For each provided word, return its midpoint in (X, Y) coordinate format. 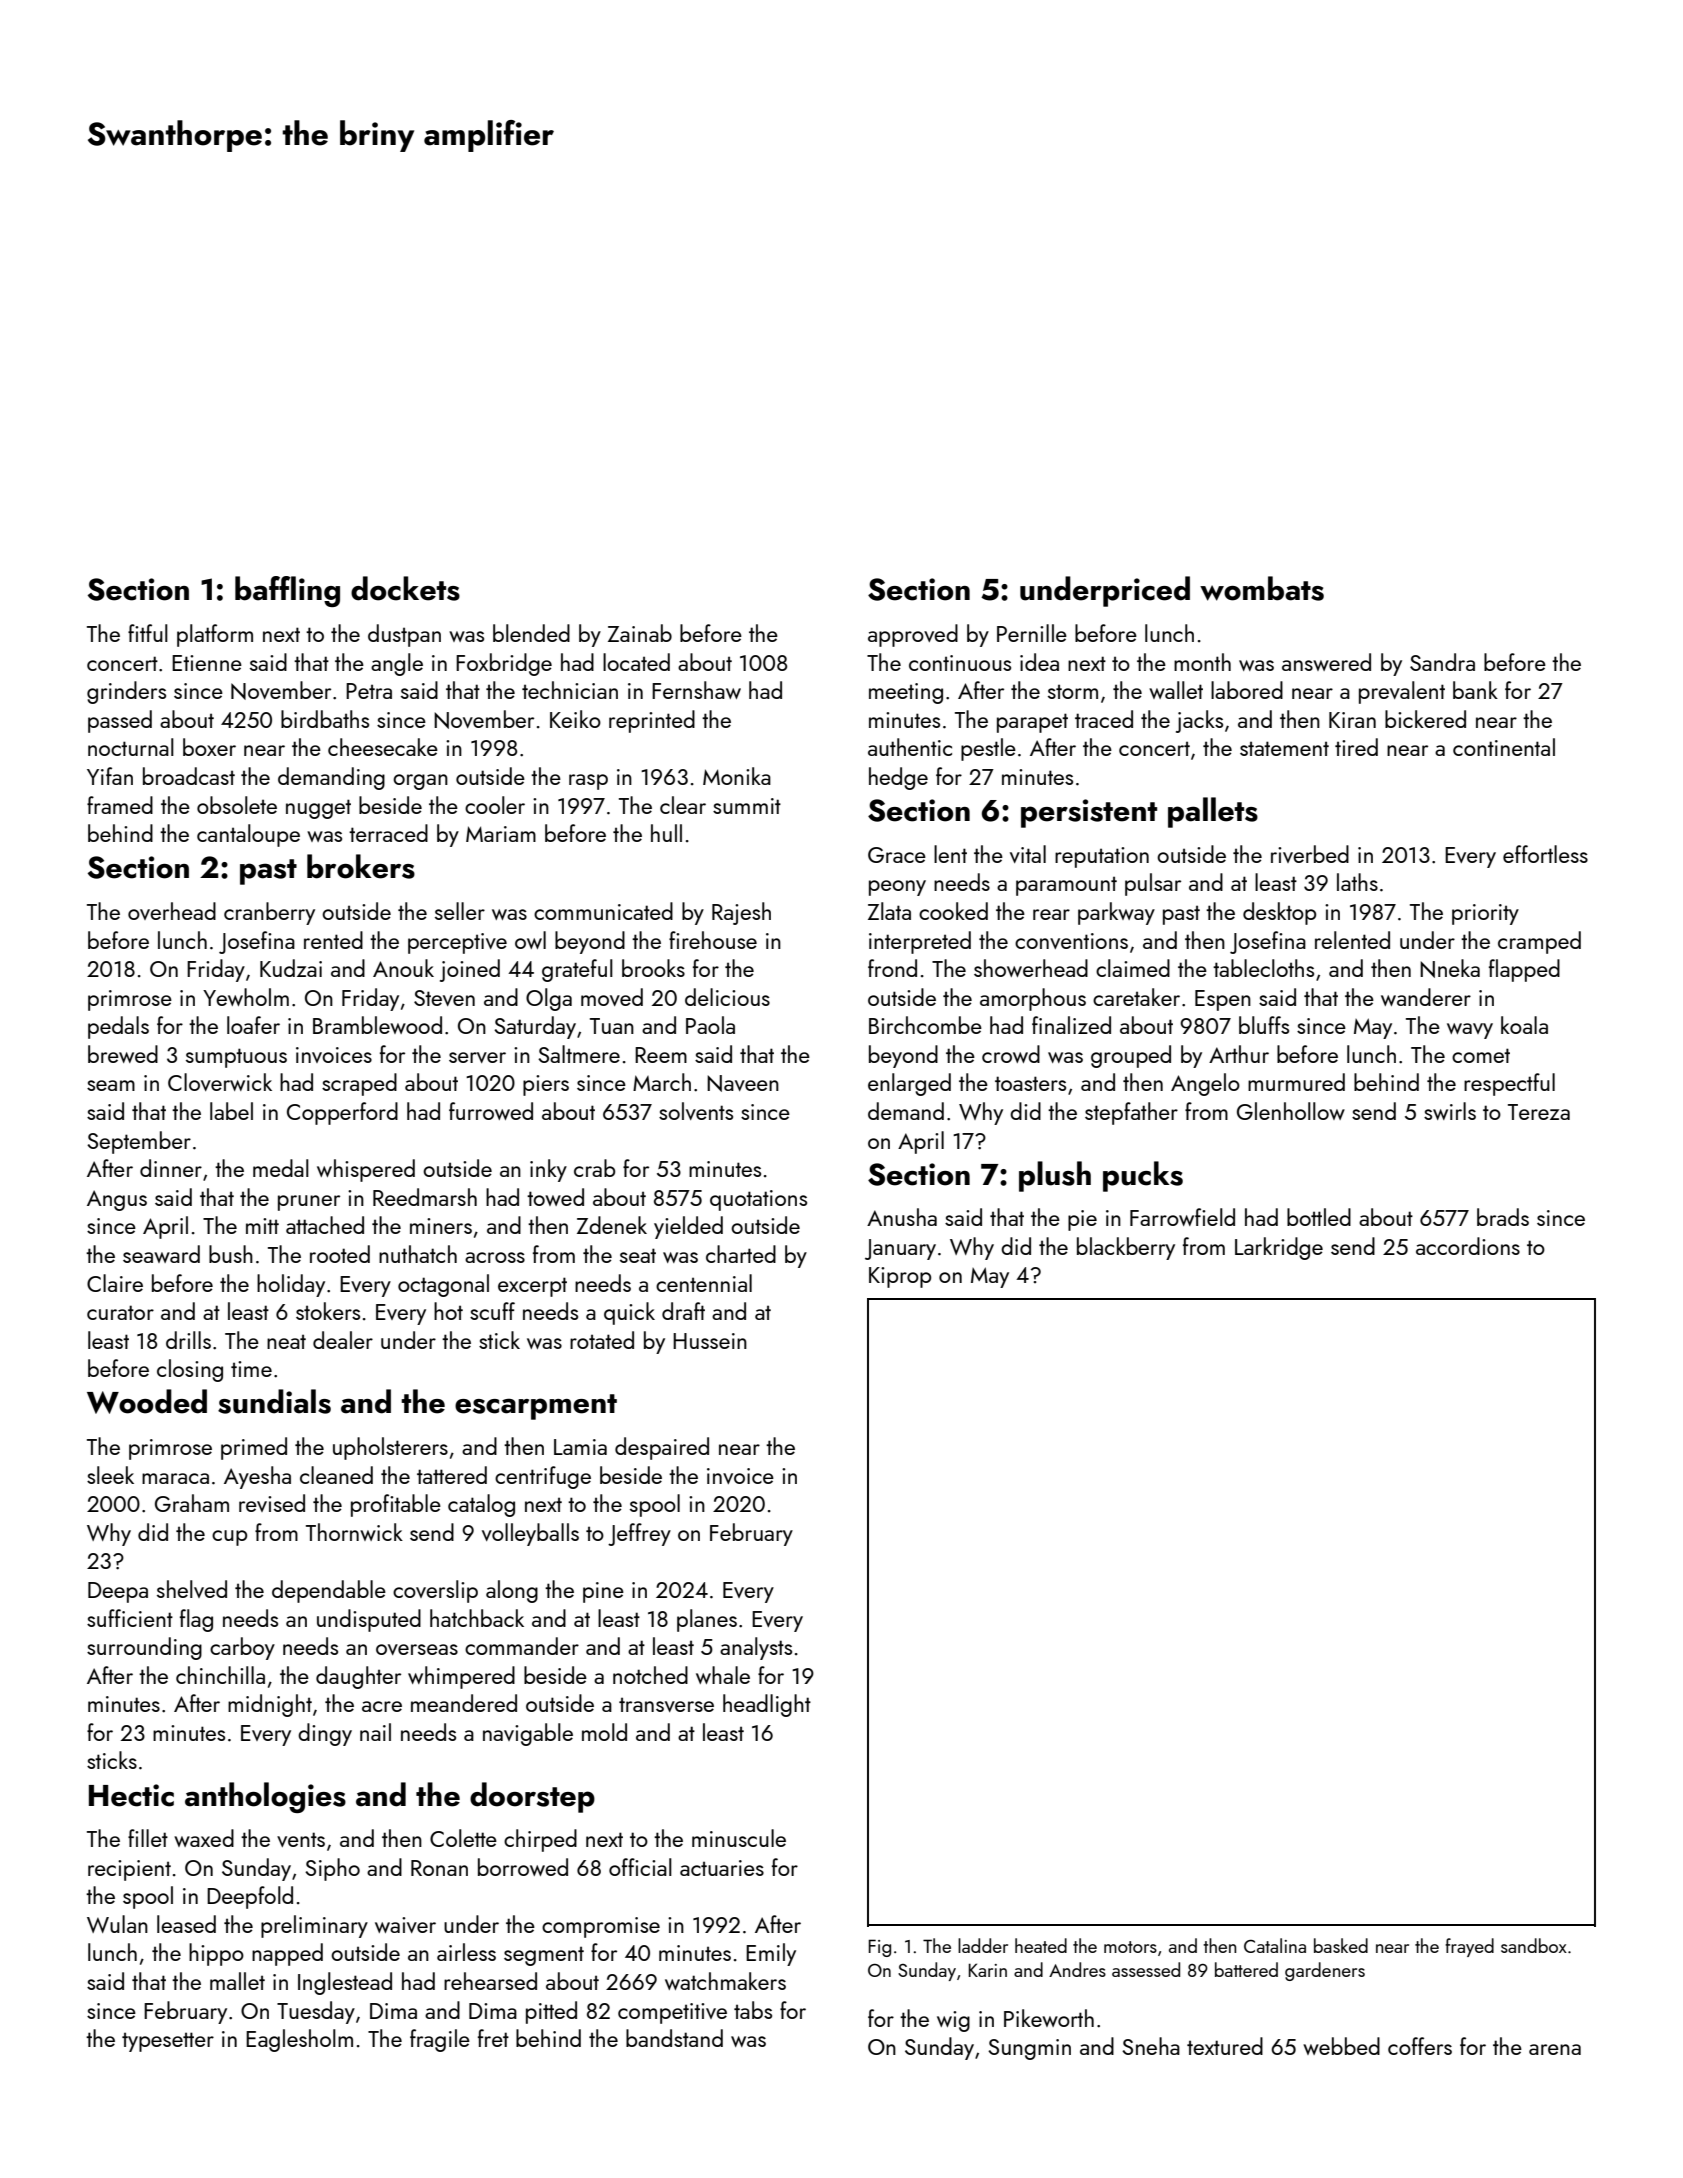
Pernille (1032, 633)
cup (229, 1538)
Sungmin (1029, 2049)
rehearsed (490, 1981)
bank (1475, 690)
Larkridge (1279, 1248)
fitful (148, 633)
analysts (756, 1648)
